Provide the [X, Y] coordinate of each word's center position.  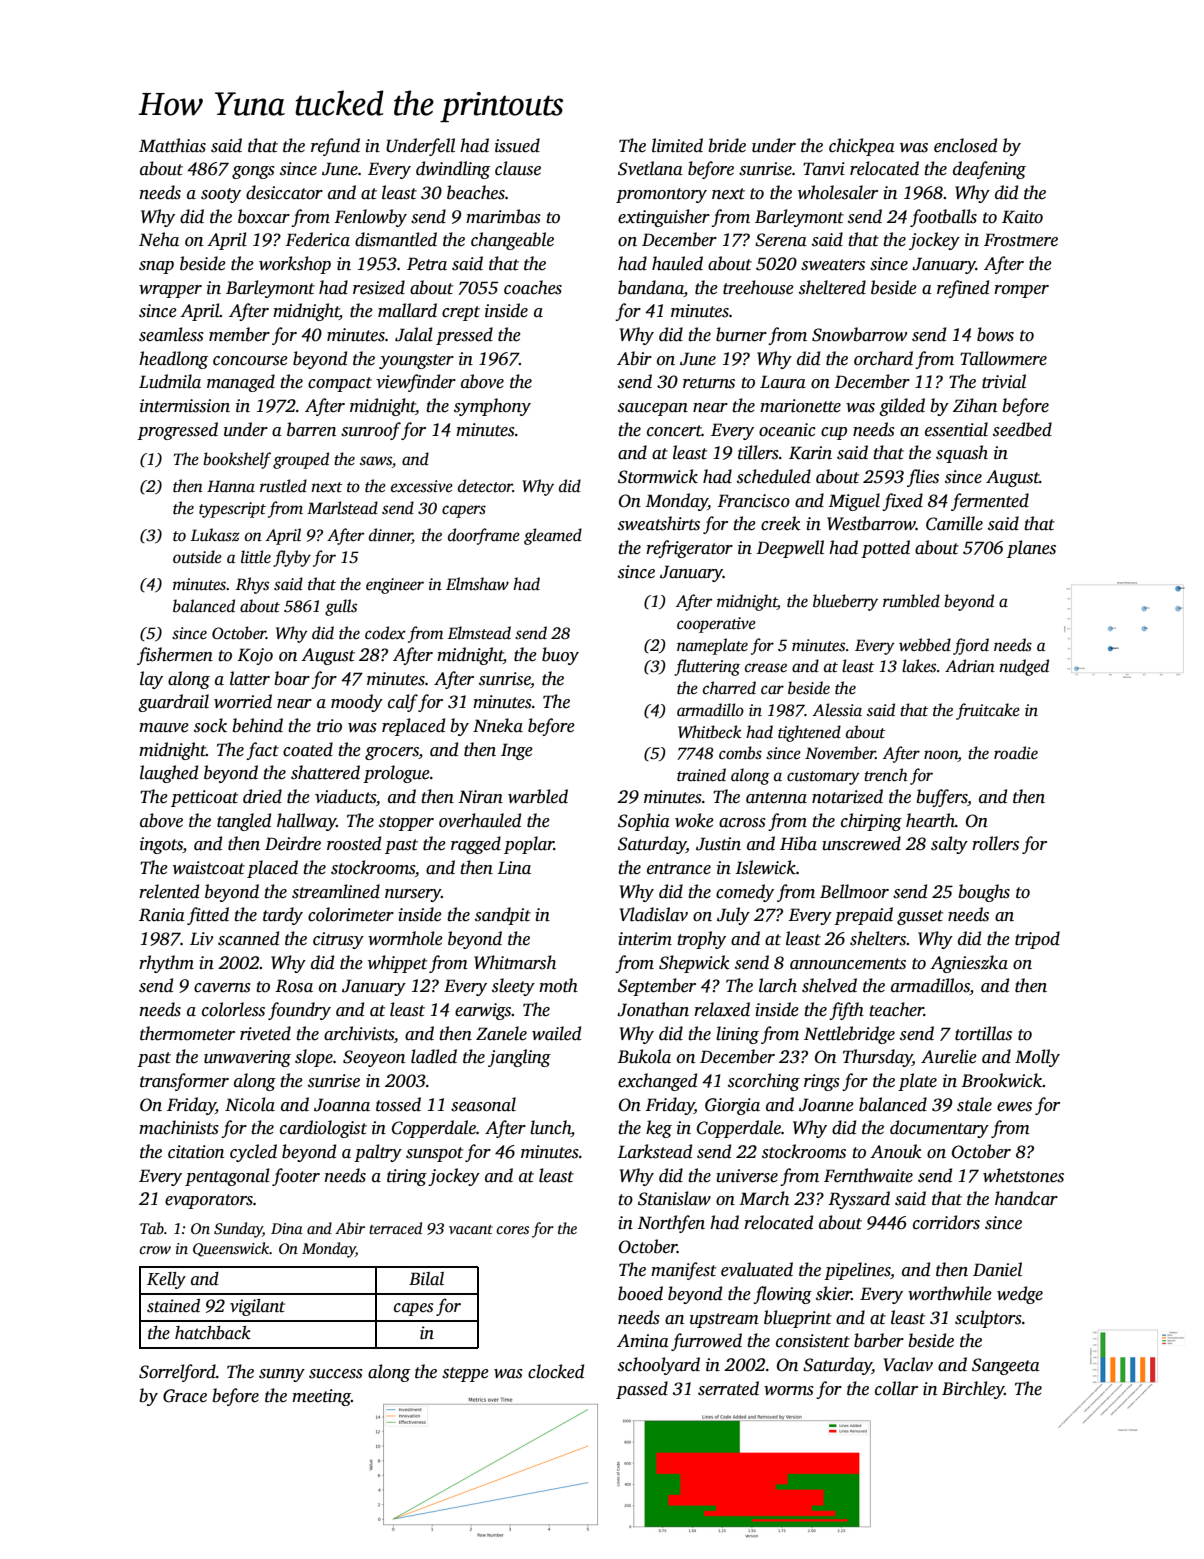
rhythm [166, 964]
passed [642, 1390]
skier [834, 1293]
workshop [295, 265]
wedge [1020, 1295]
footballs [943, 218]
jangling [519, 1058]
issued [517, 145]
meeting [321, 1397]
